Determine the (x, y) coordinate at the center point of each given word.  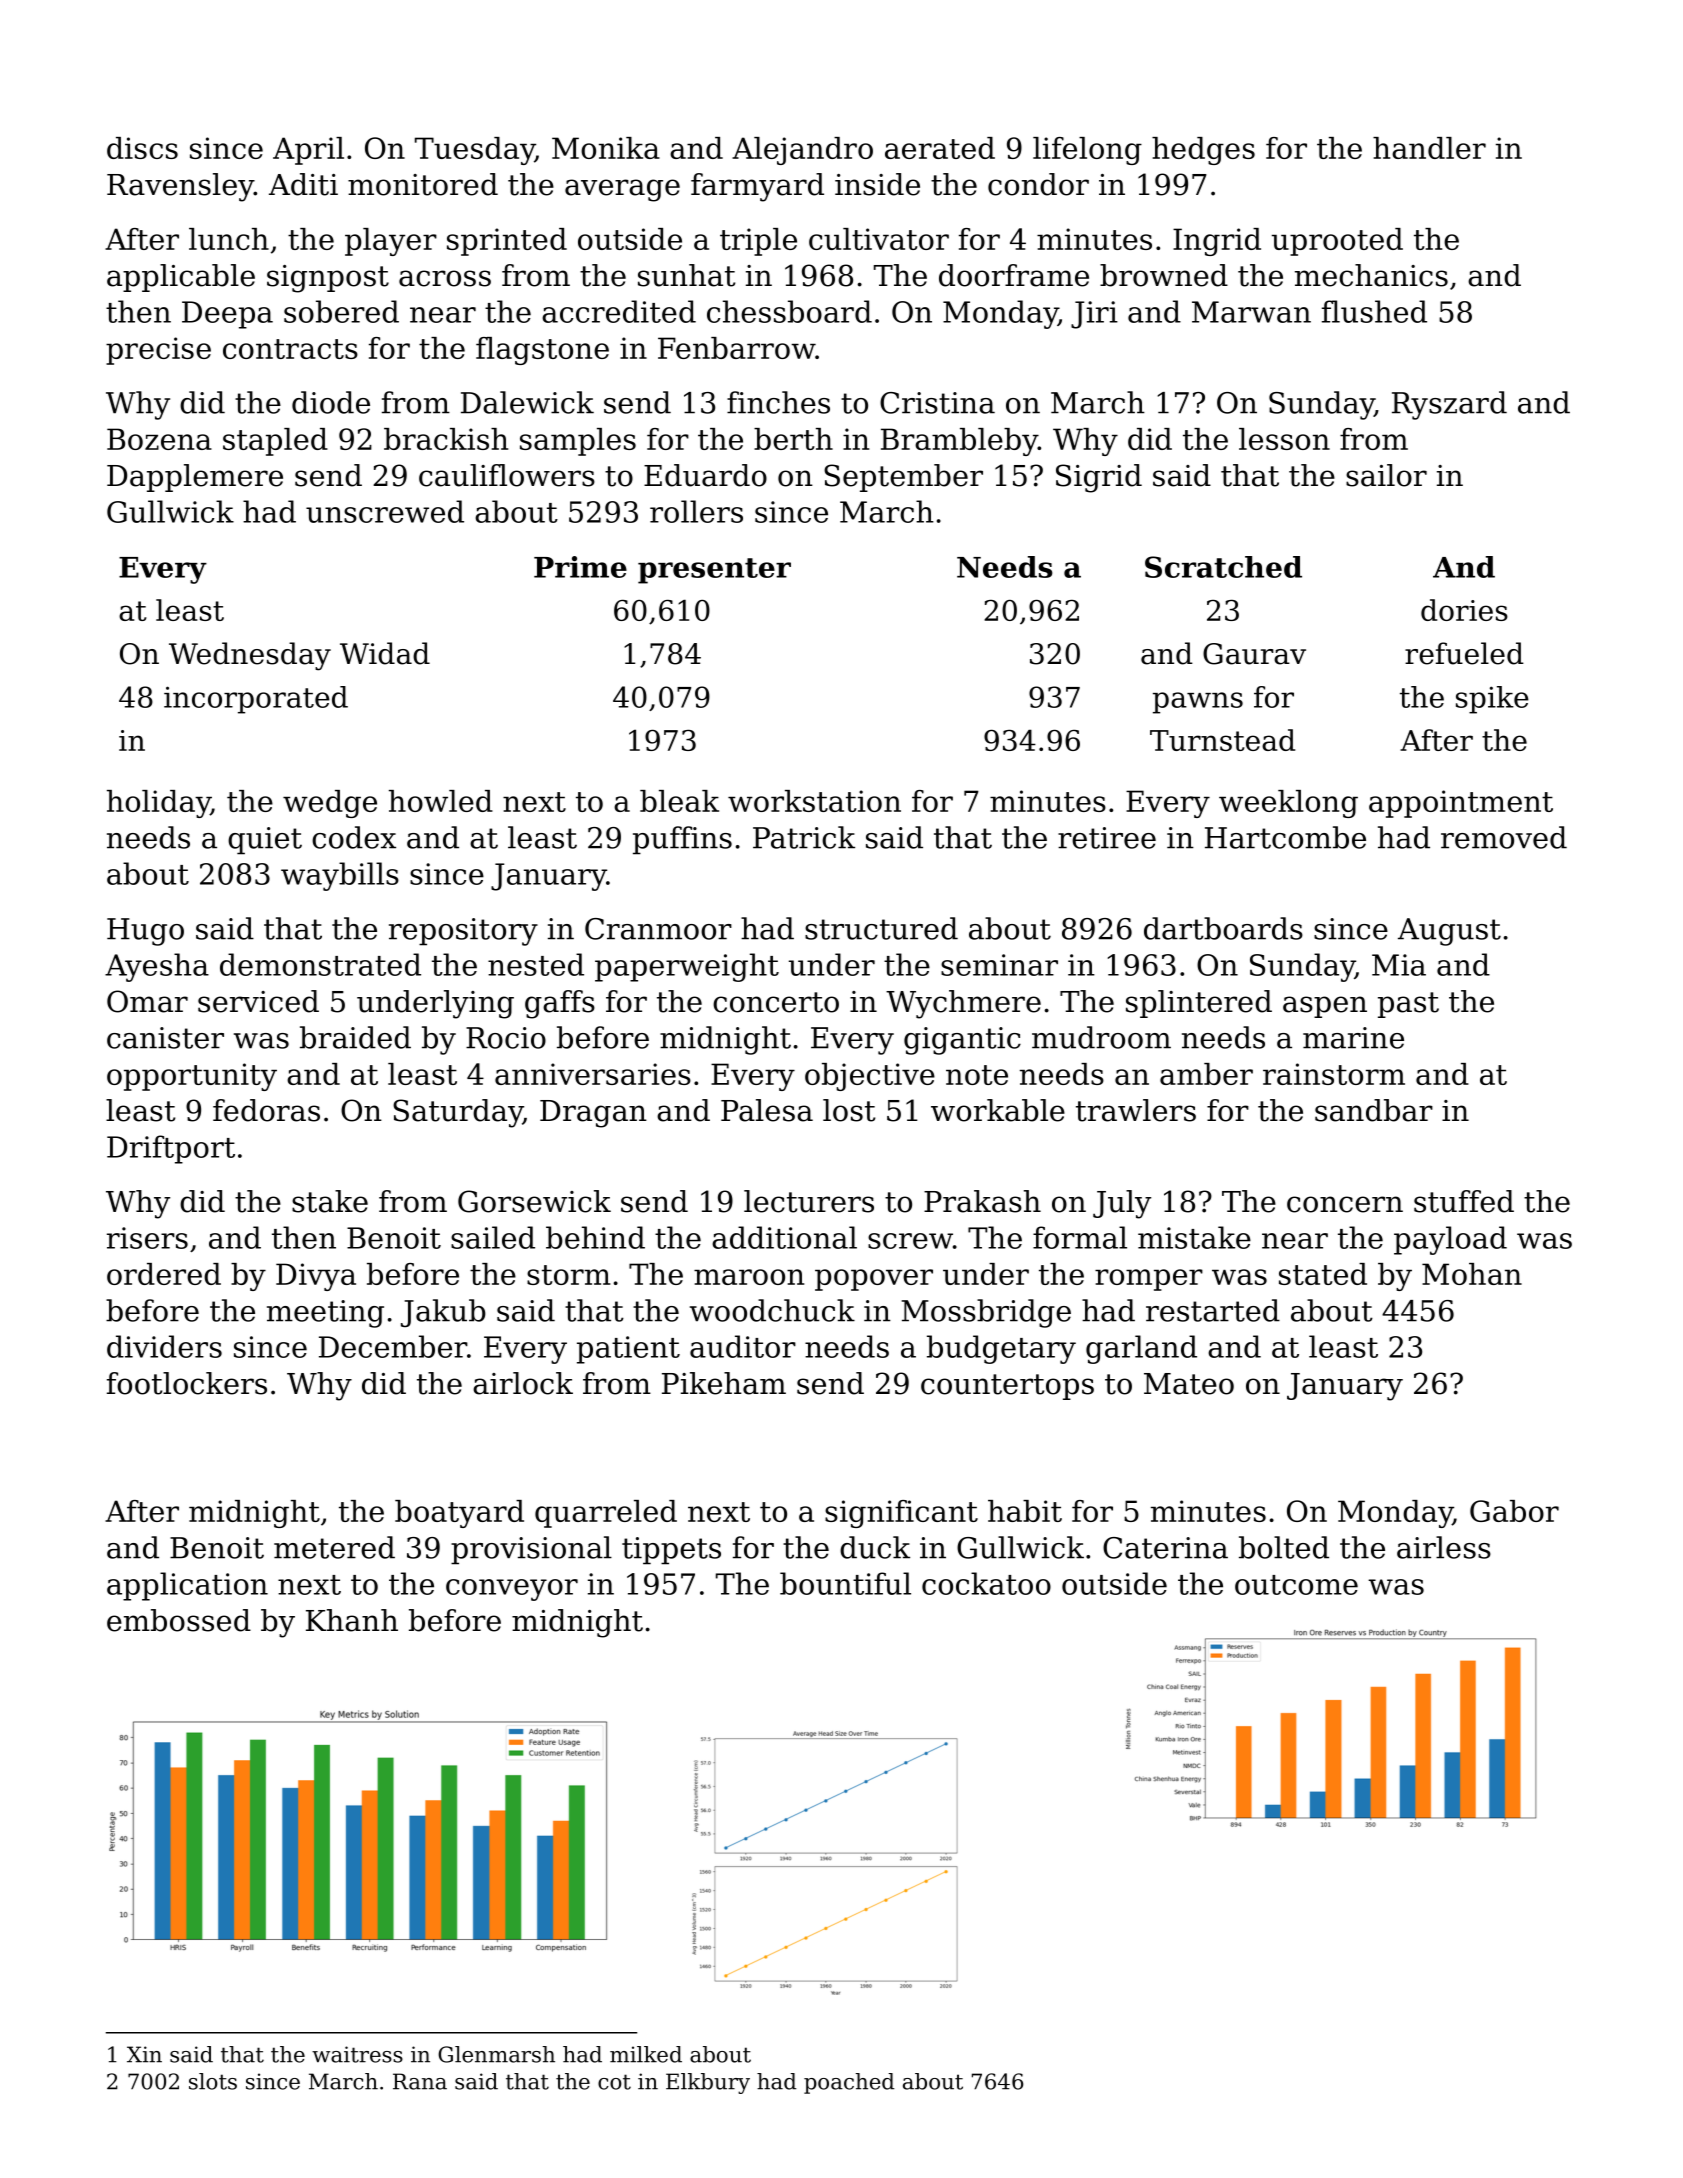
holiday (159, 804)
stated (1323, 1274)
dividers (164, 1346)
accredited (619, 311)
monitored (423, 184)
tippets (671, 1551)
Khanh (352, 1620)
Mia (1399, 965)
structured (881, 928)
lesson (1284, 439)
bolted (1284, 1547)
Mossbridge (986, 1313)
